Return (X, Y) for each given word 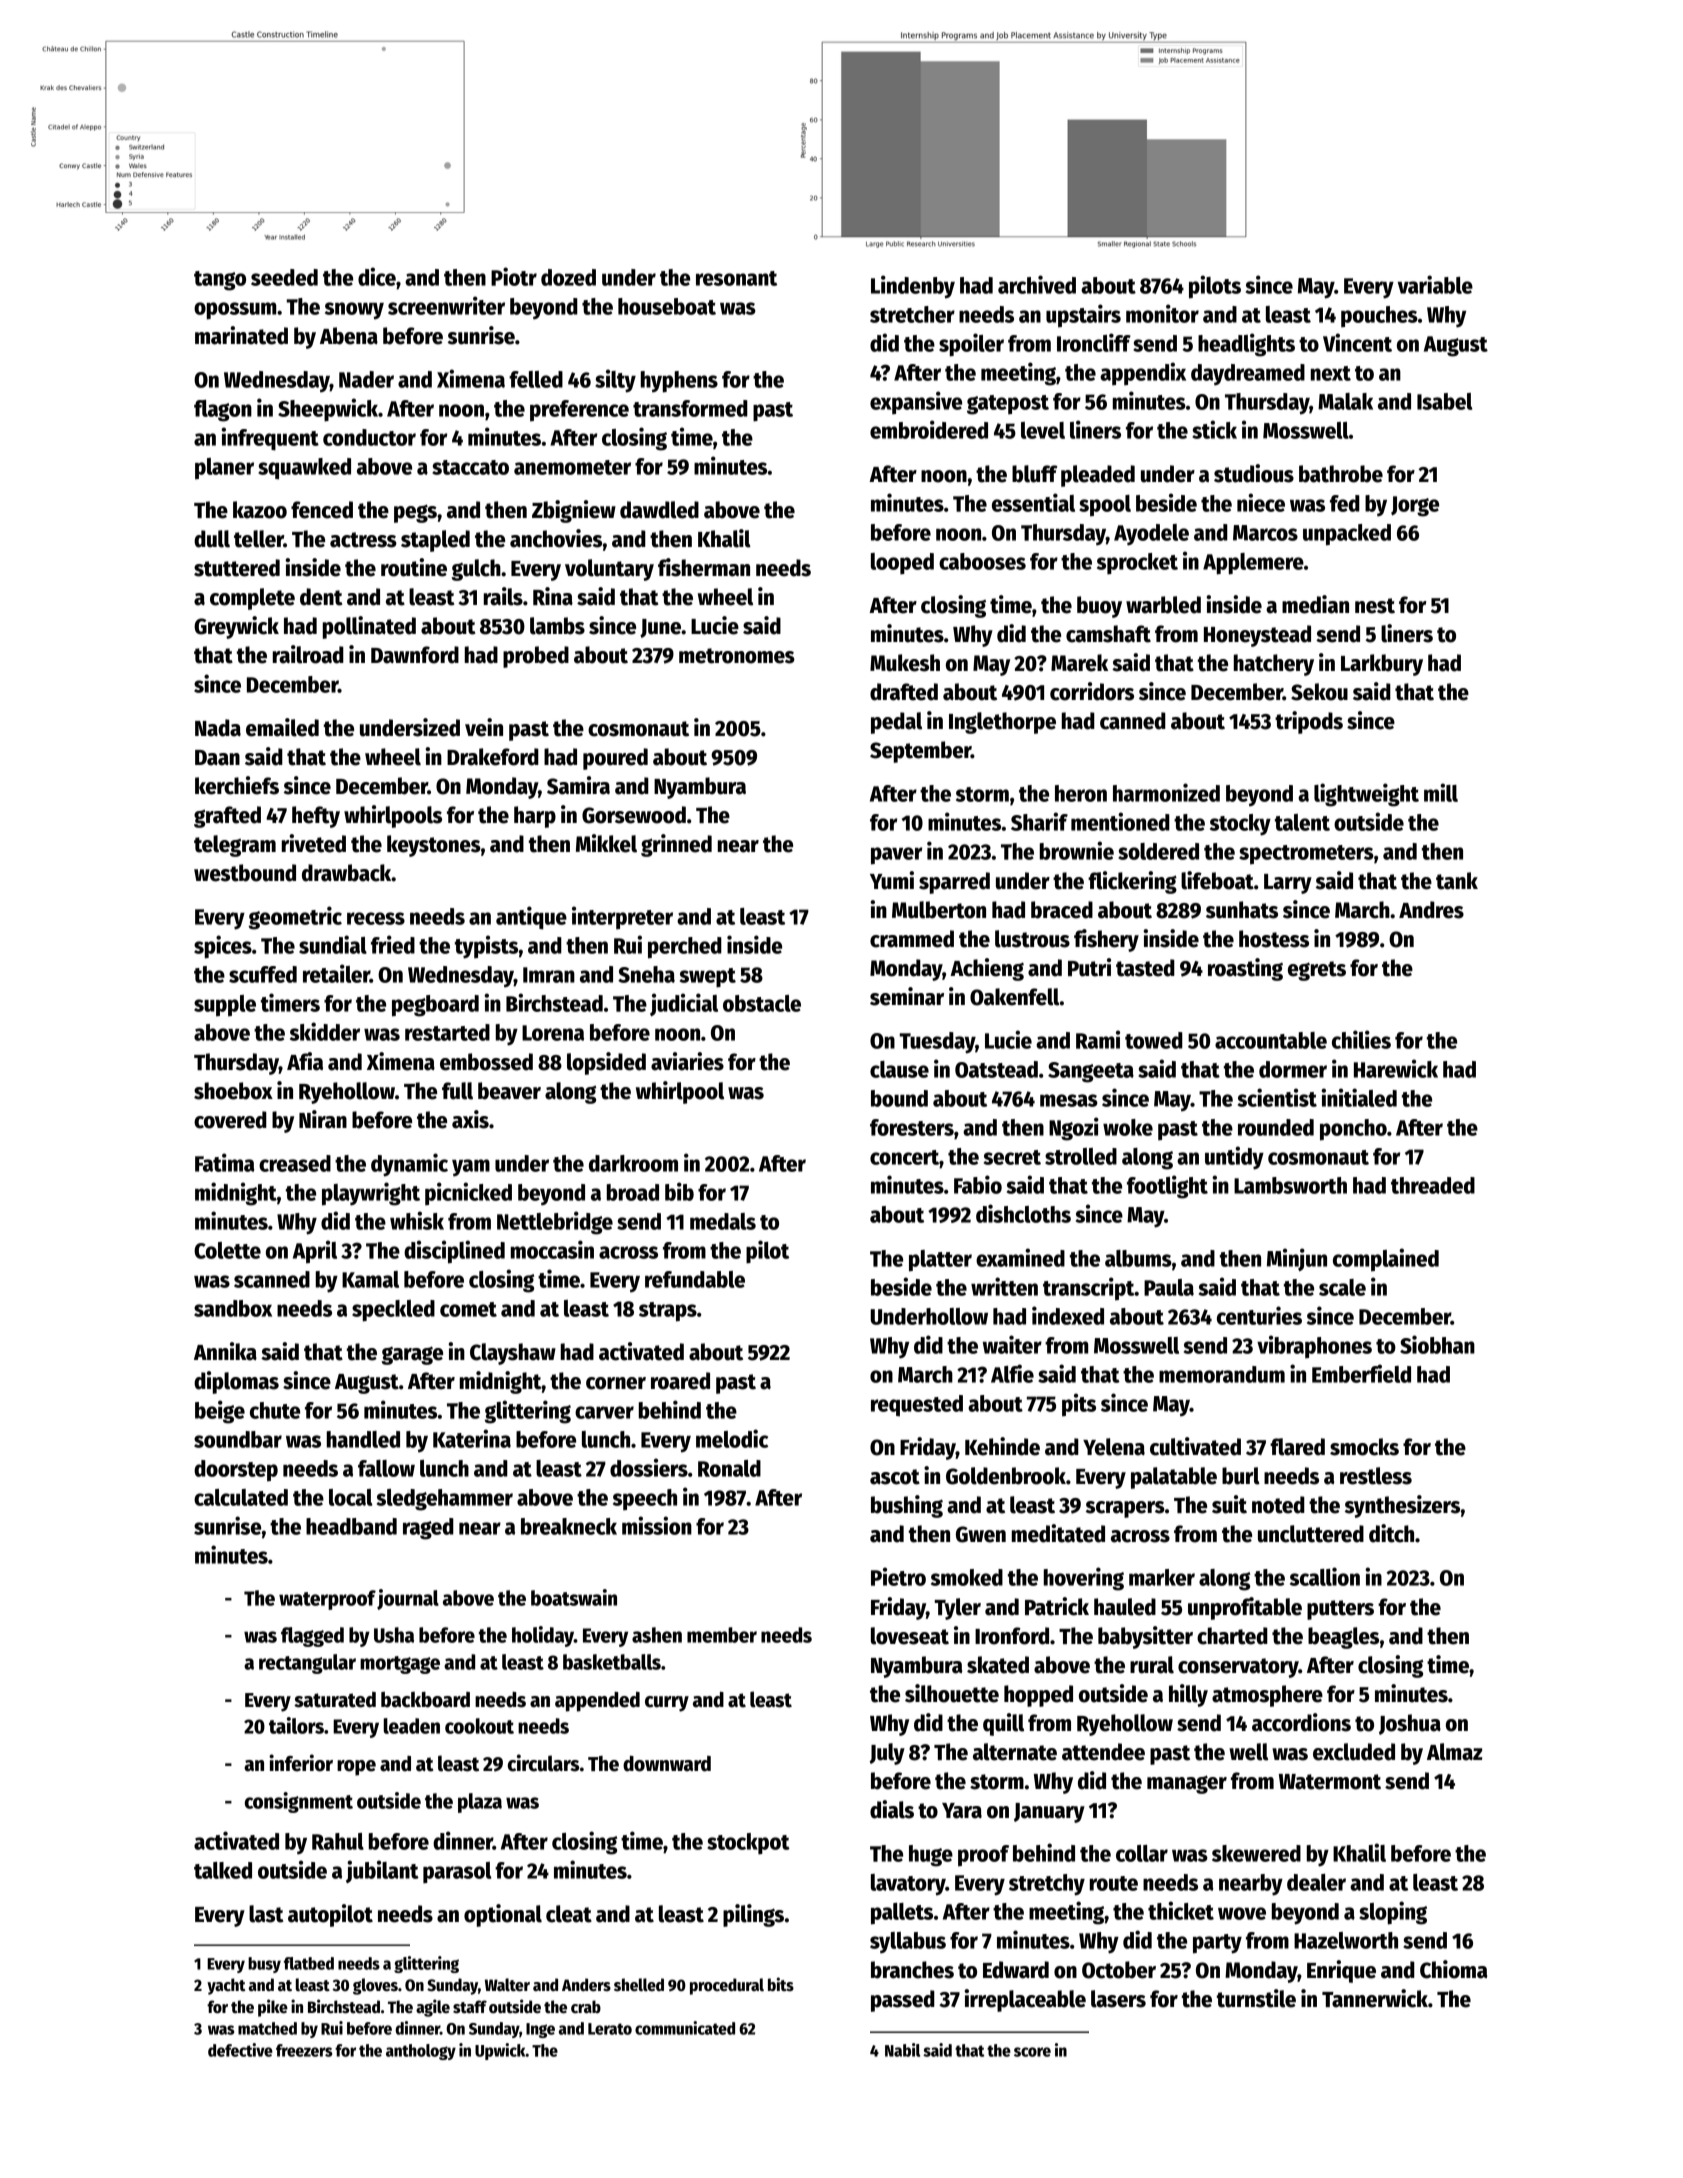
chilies (1361, 1039)
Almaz (1454, 1752)
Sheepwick (328, 410)
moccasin (552, 1249)
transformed (690, 408)
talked (223, 1870)
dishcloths (1023, 1213)
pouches (1379, 316)
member (722, 1635)
